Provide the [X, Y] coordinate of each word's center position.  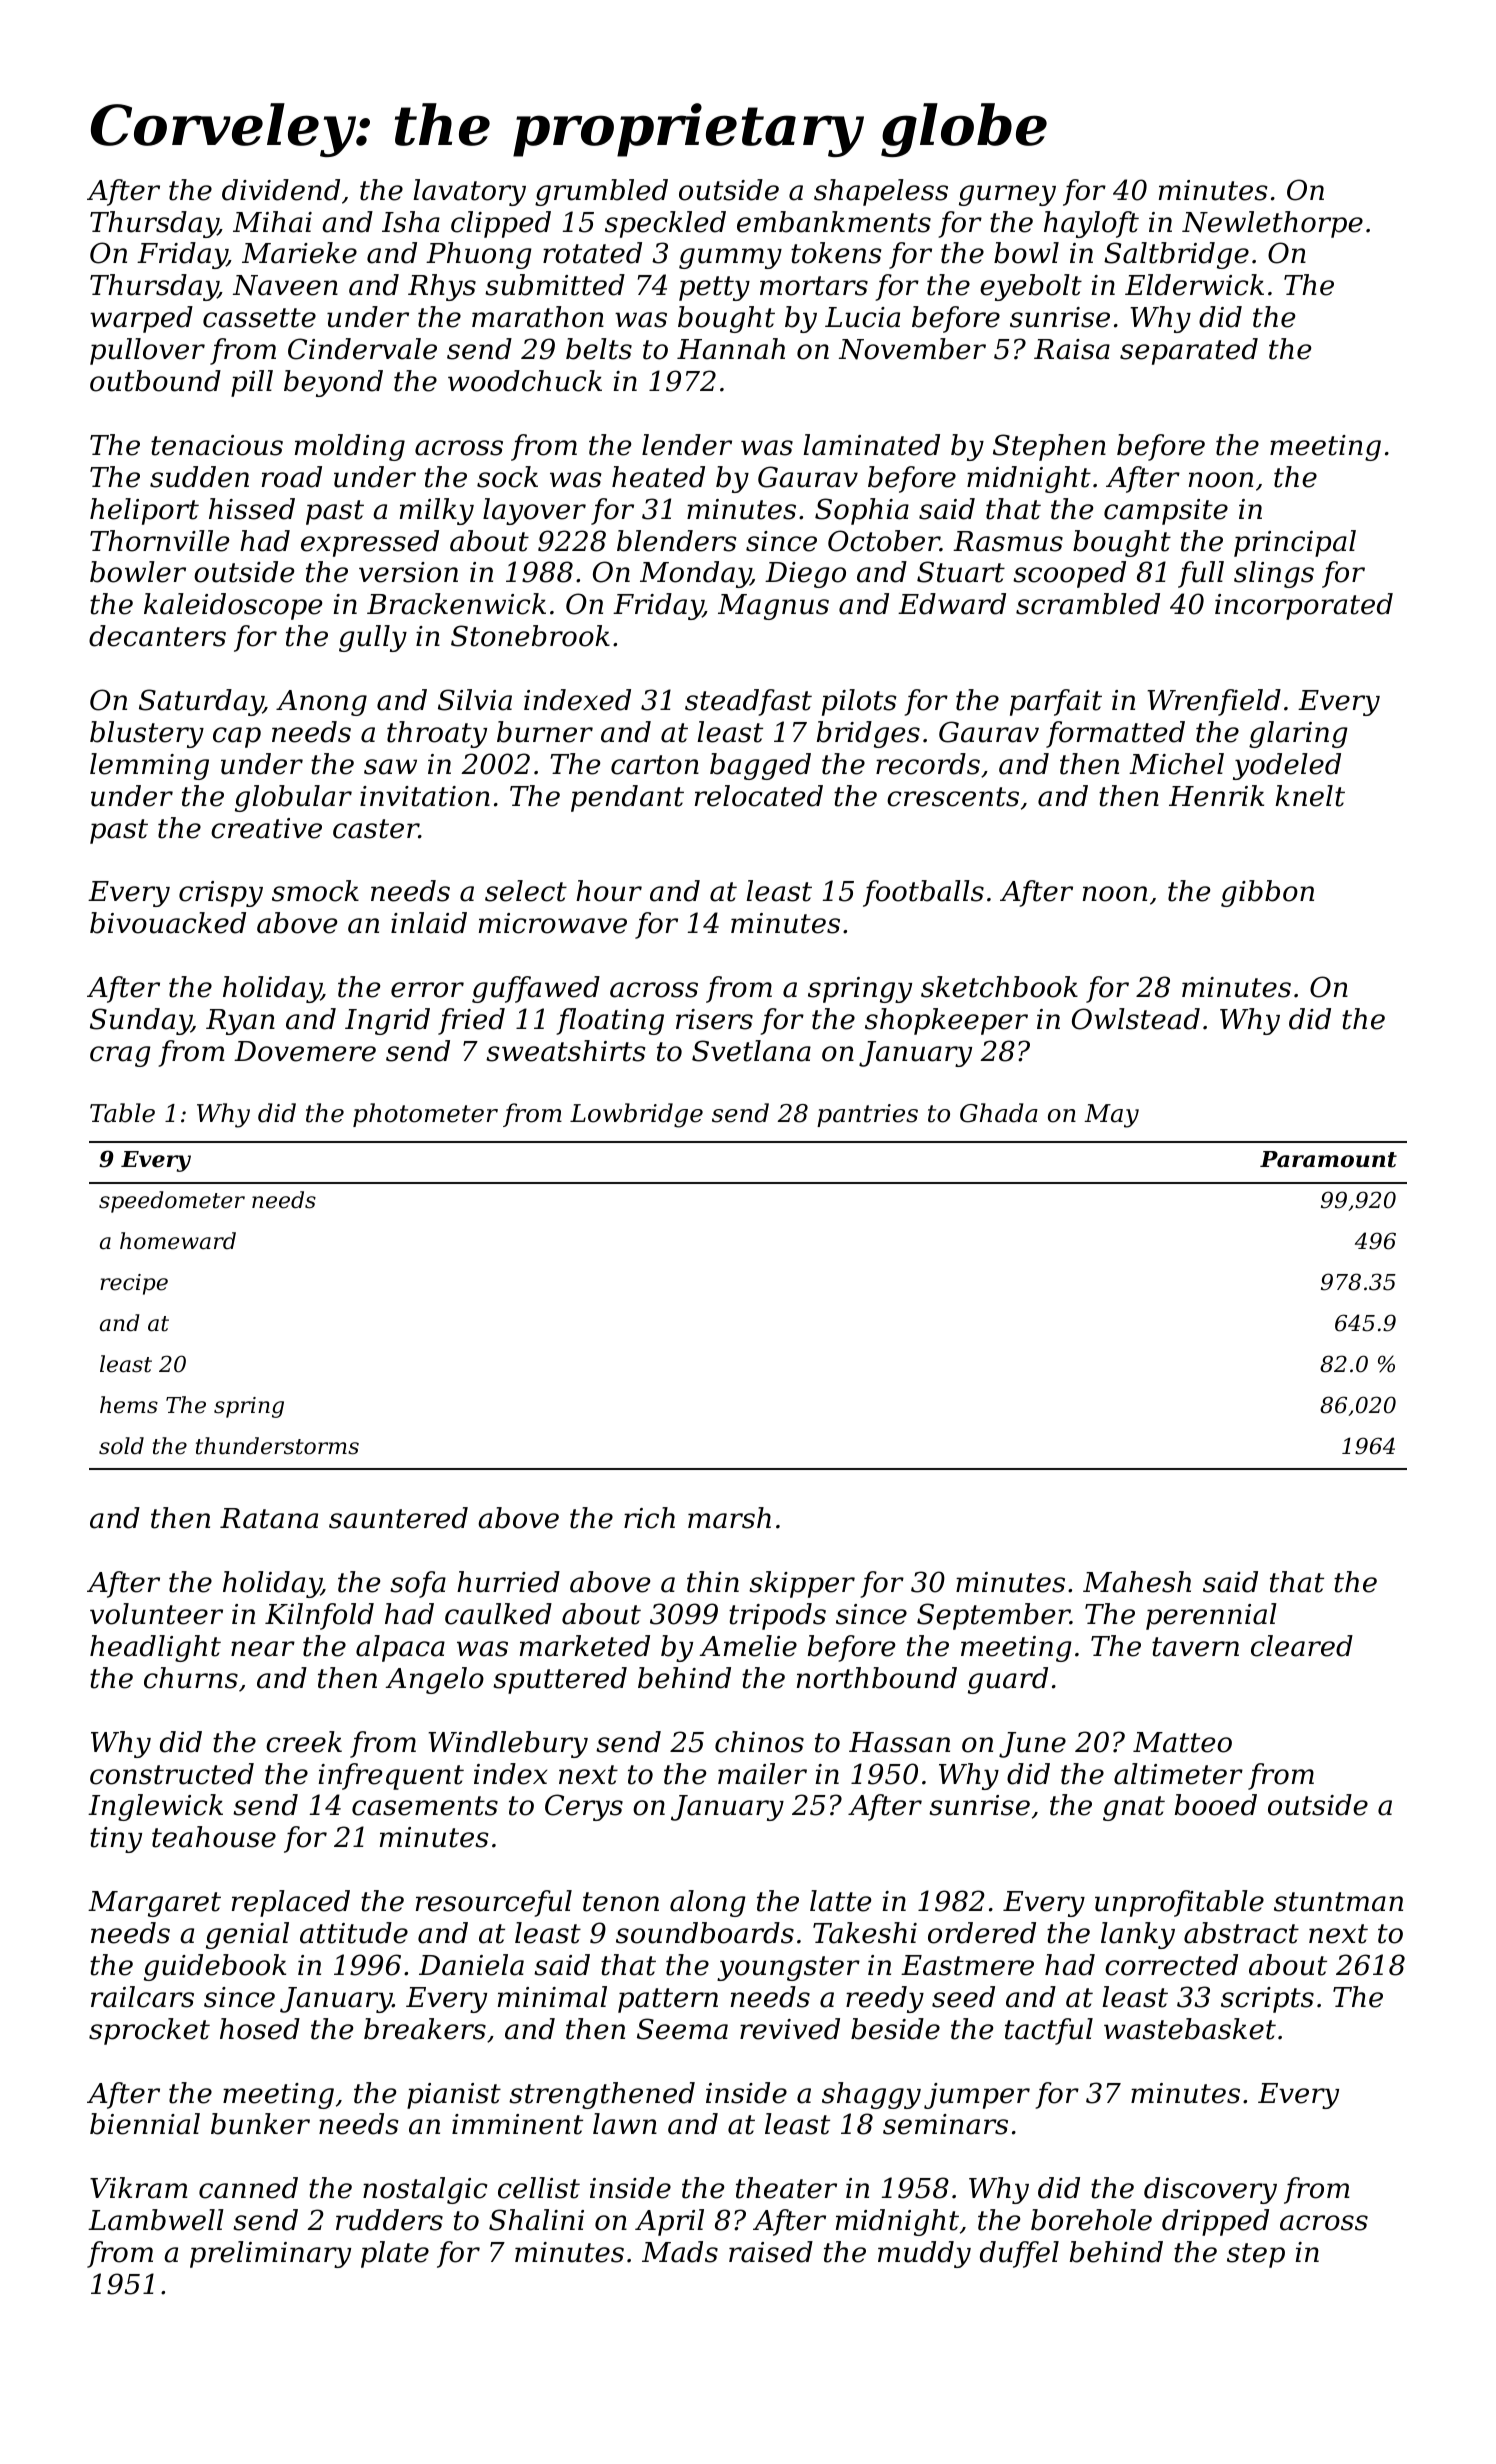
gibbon [1267, 893]
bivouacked [168, 923]
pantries [867, 1115]
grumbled [601, 192]
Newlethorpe [1272, 224]
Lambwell [156, 2220]
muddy [924, 2254]
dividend [281, 190]
